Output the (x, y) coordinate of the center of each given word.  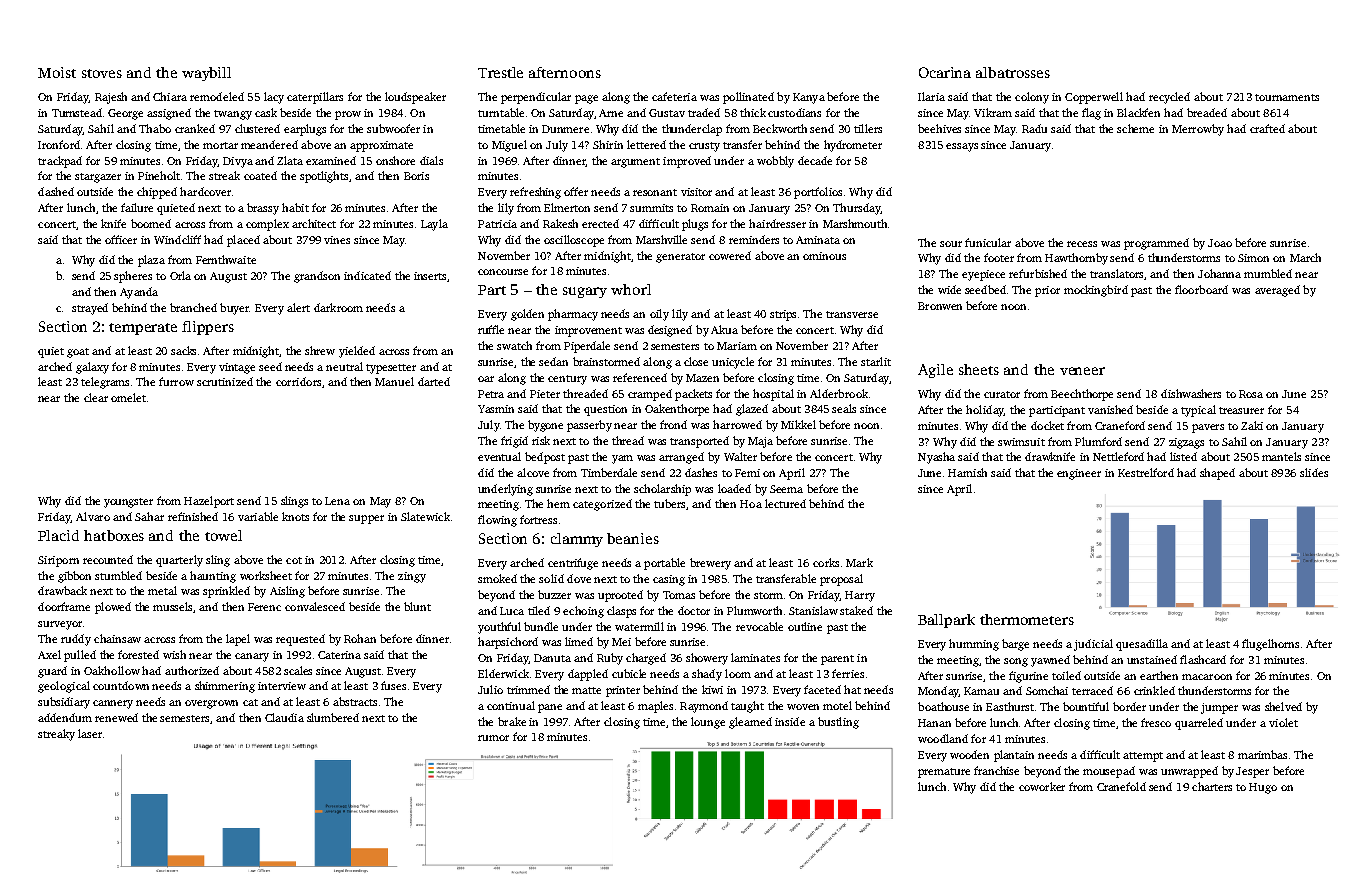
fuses (393, 685)
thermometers (1027, 619)
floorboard (1201, 289)
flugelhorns (1270, 645)
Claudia (284, 717)
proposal (841, 580)
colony (1032, 98)
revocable (759, 626)
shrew (320, 350)
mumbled (1268, 273)
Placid (58, 535)
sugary (585, 292)
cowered (730, 255)
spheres (133, 277)
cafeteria (674, 96)
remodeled (217, 96)
